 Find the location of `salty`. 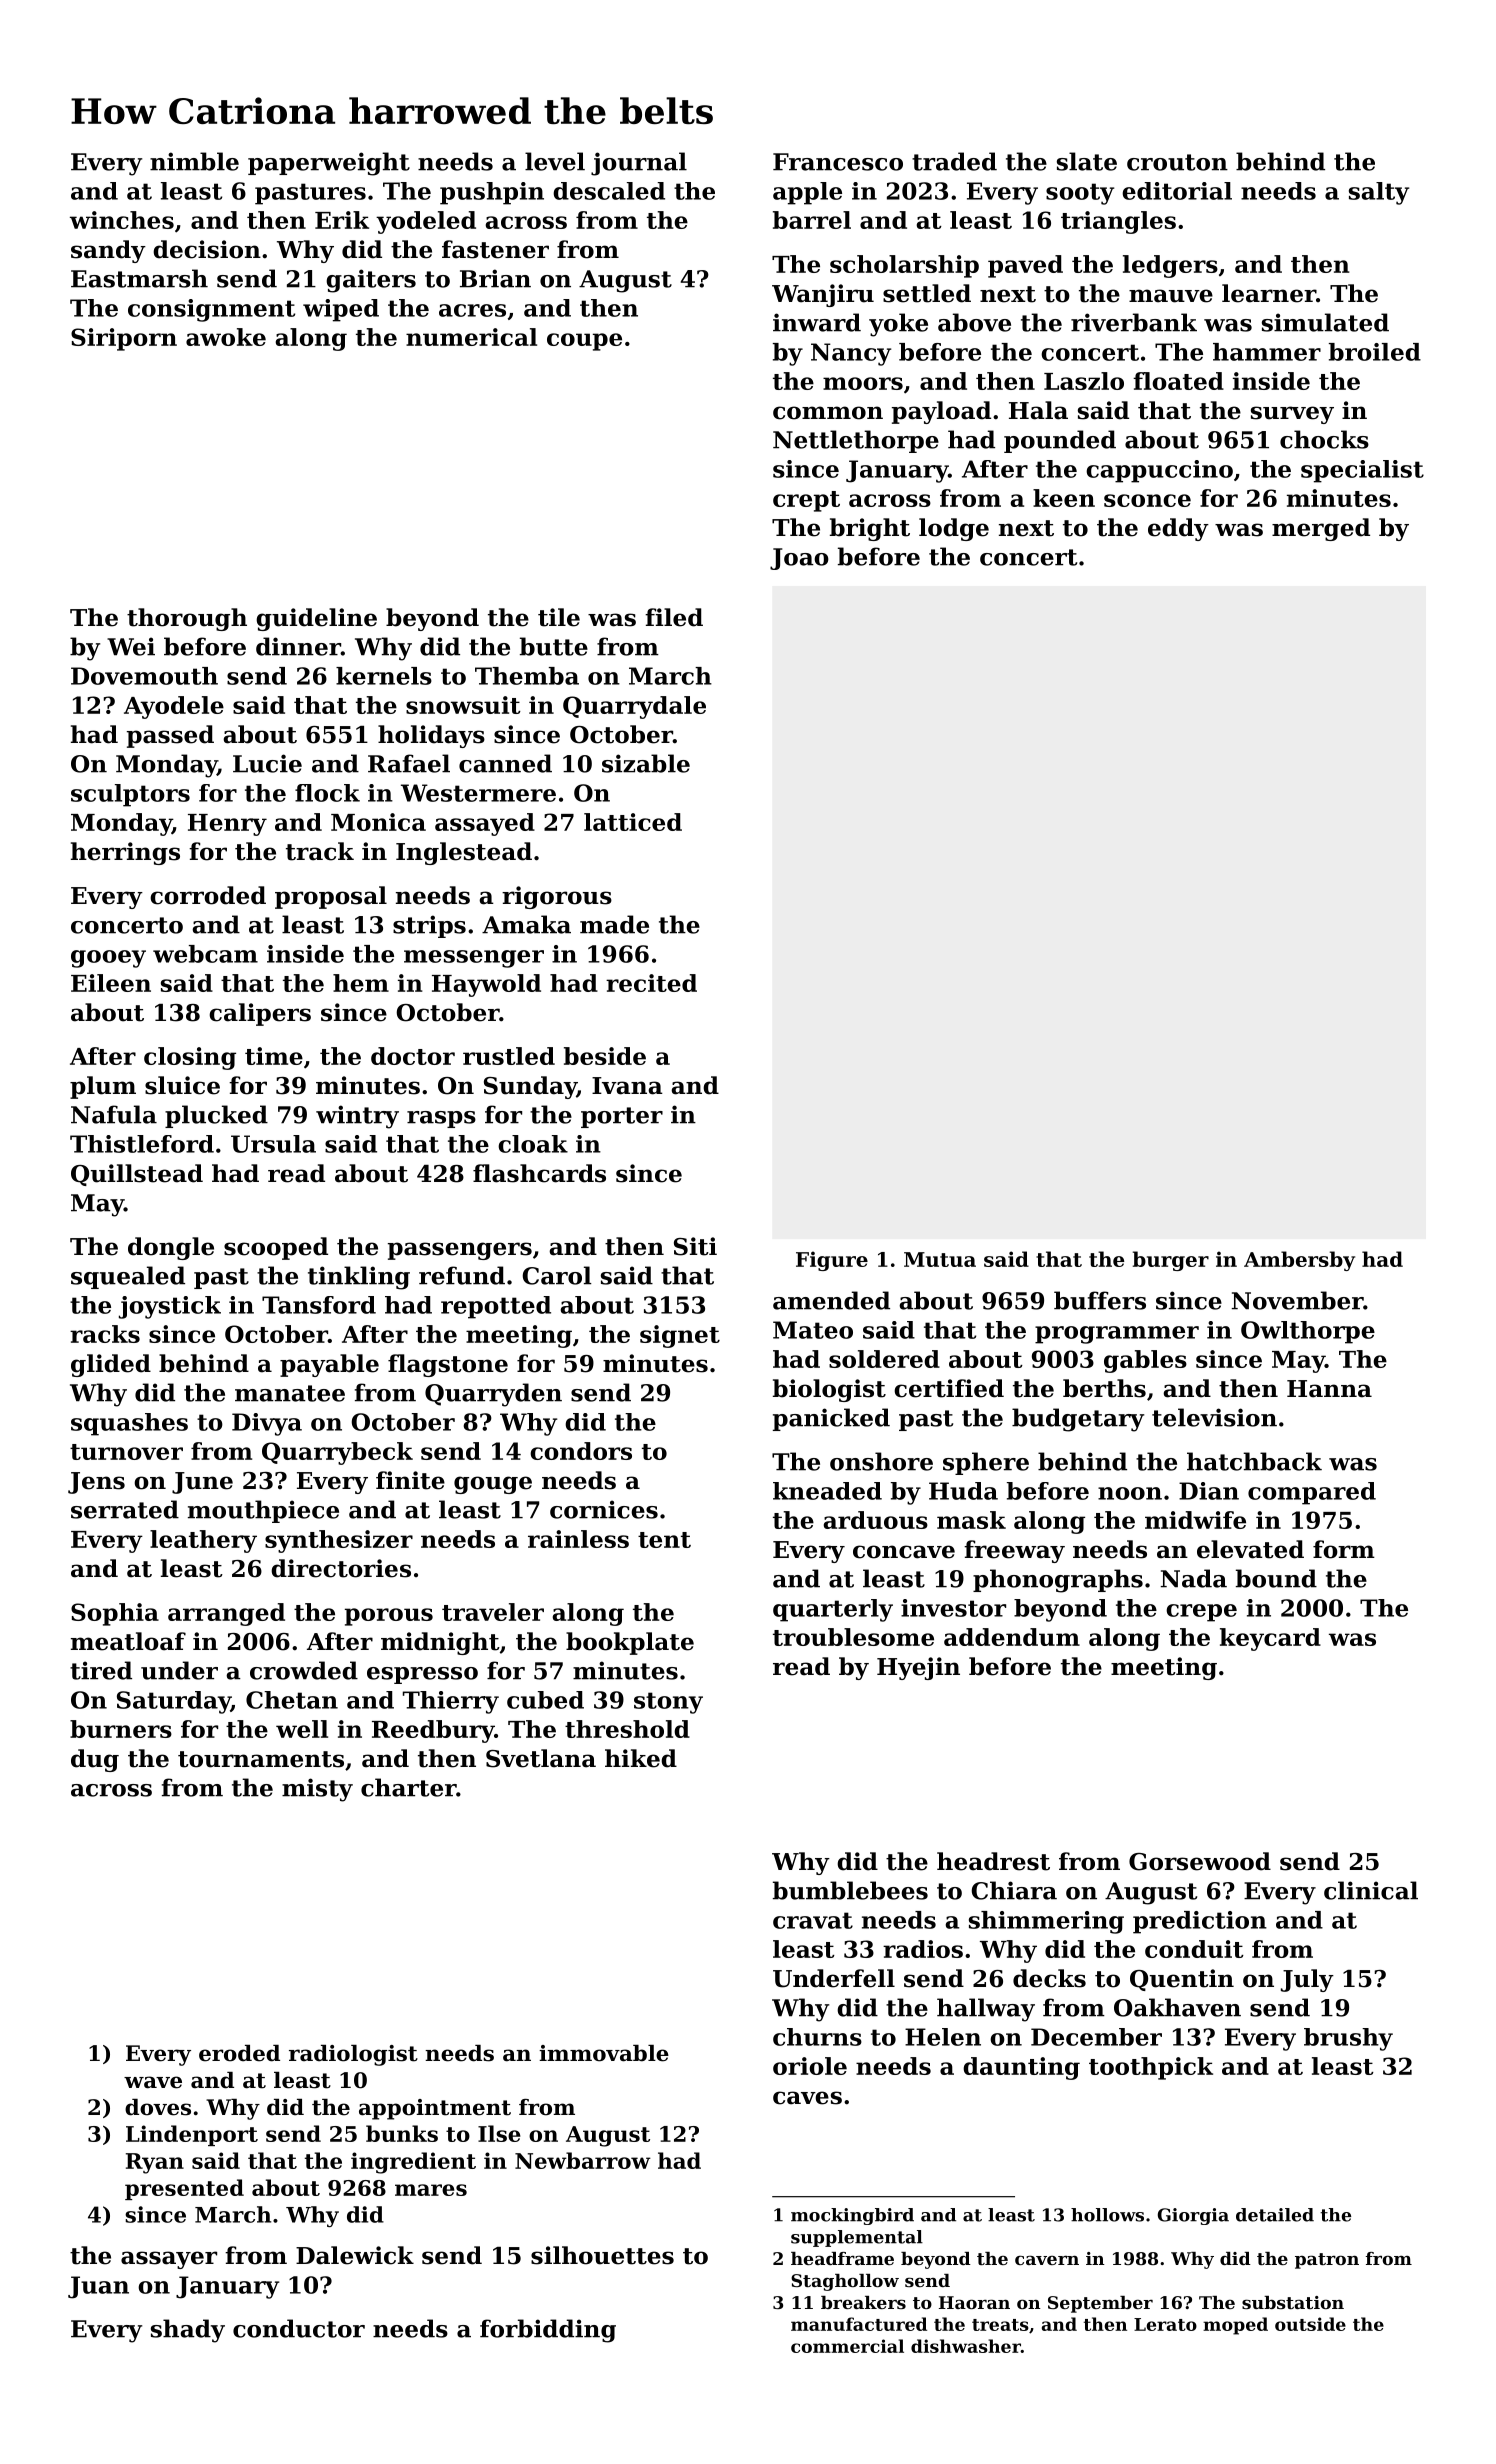

salty is located at coordinates (1379, 193).
